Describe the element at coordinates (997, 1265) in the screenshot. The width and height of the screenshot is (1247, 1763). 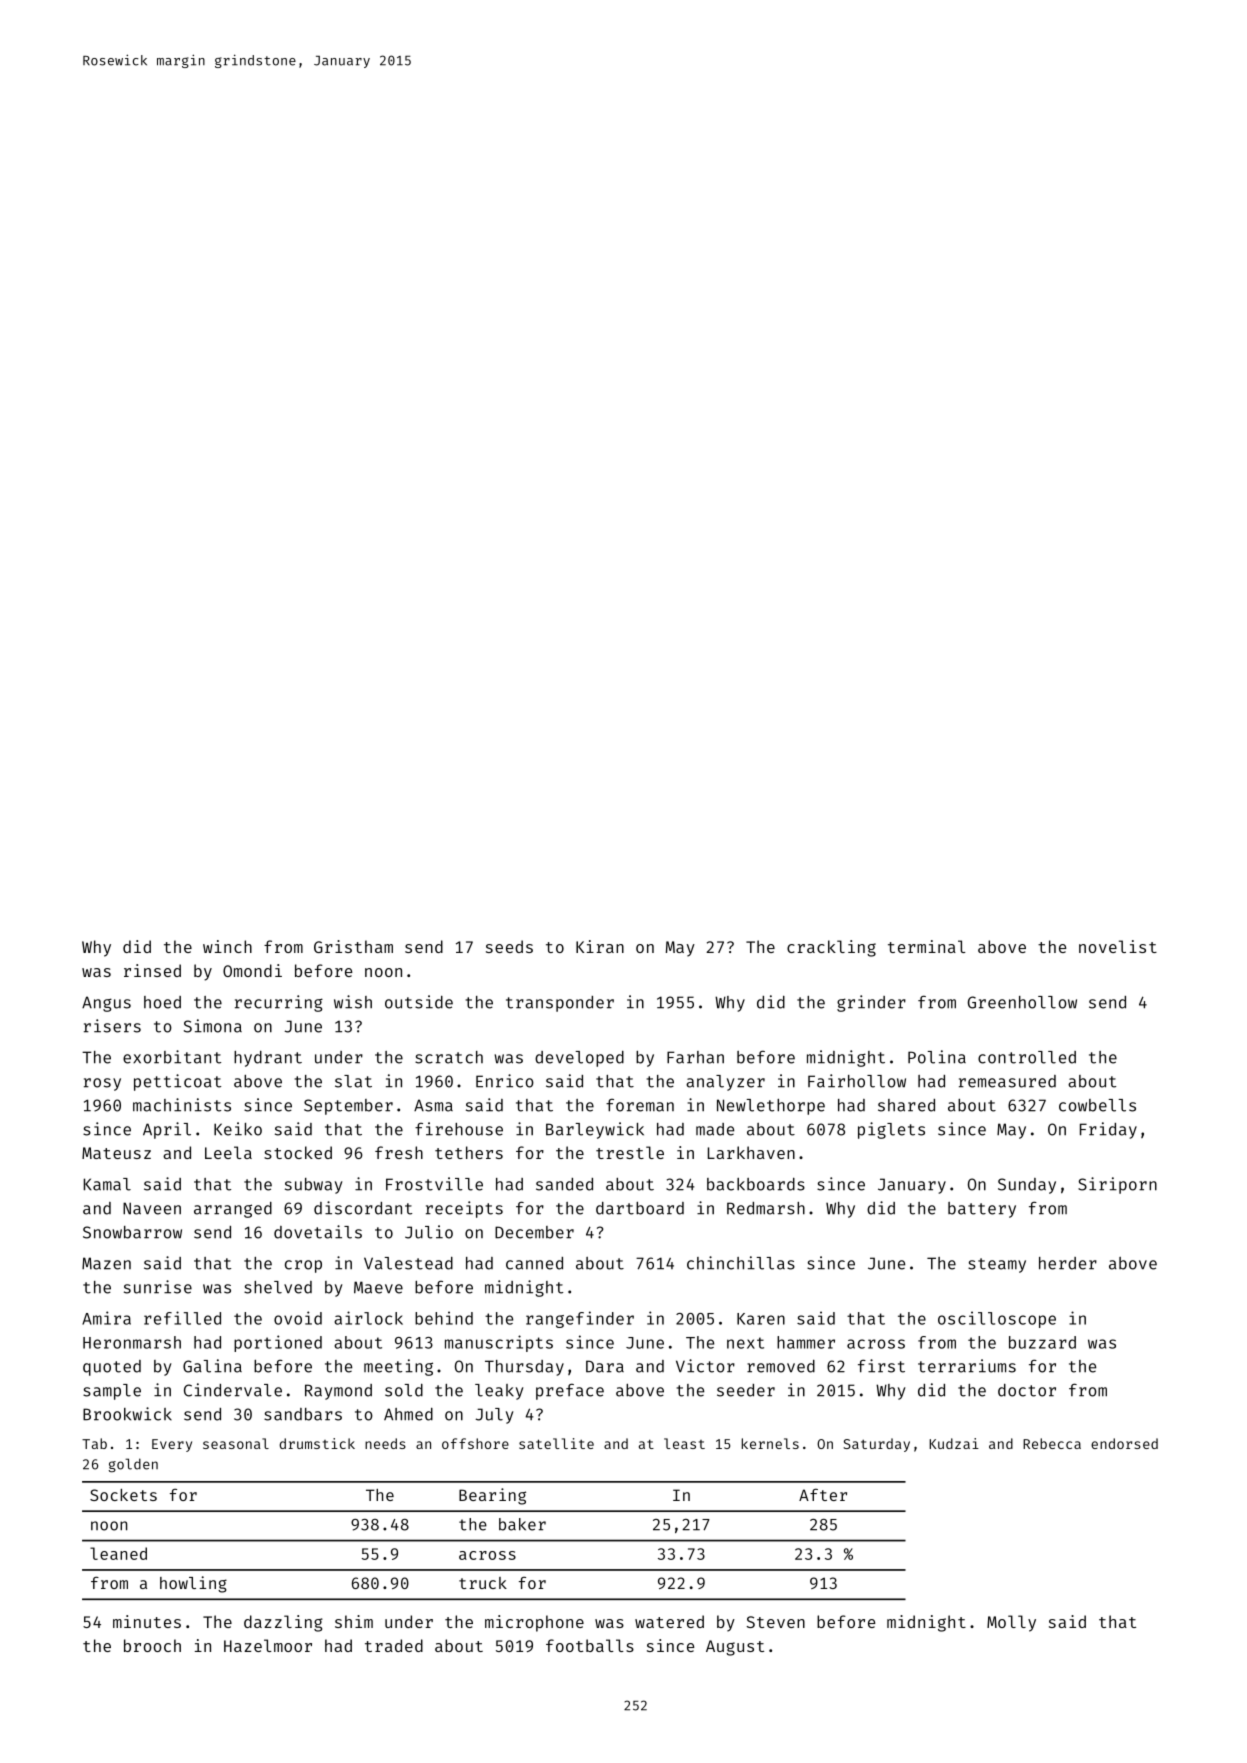
I see `steamy` at that location.
